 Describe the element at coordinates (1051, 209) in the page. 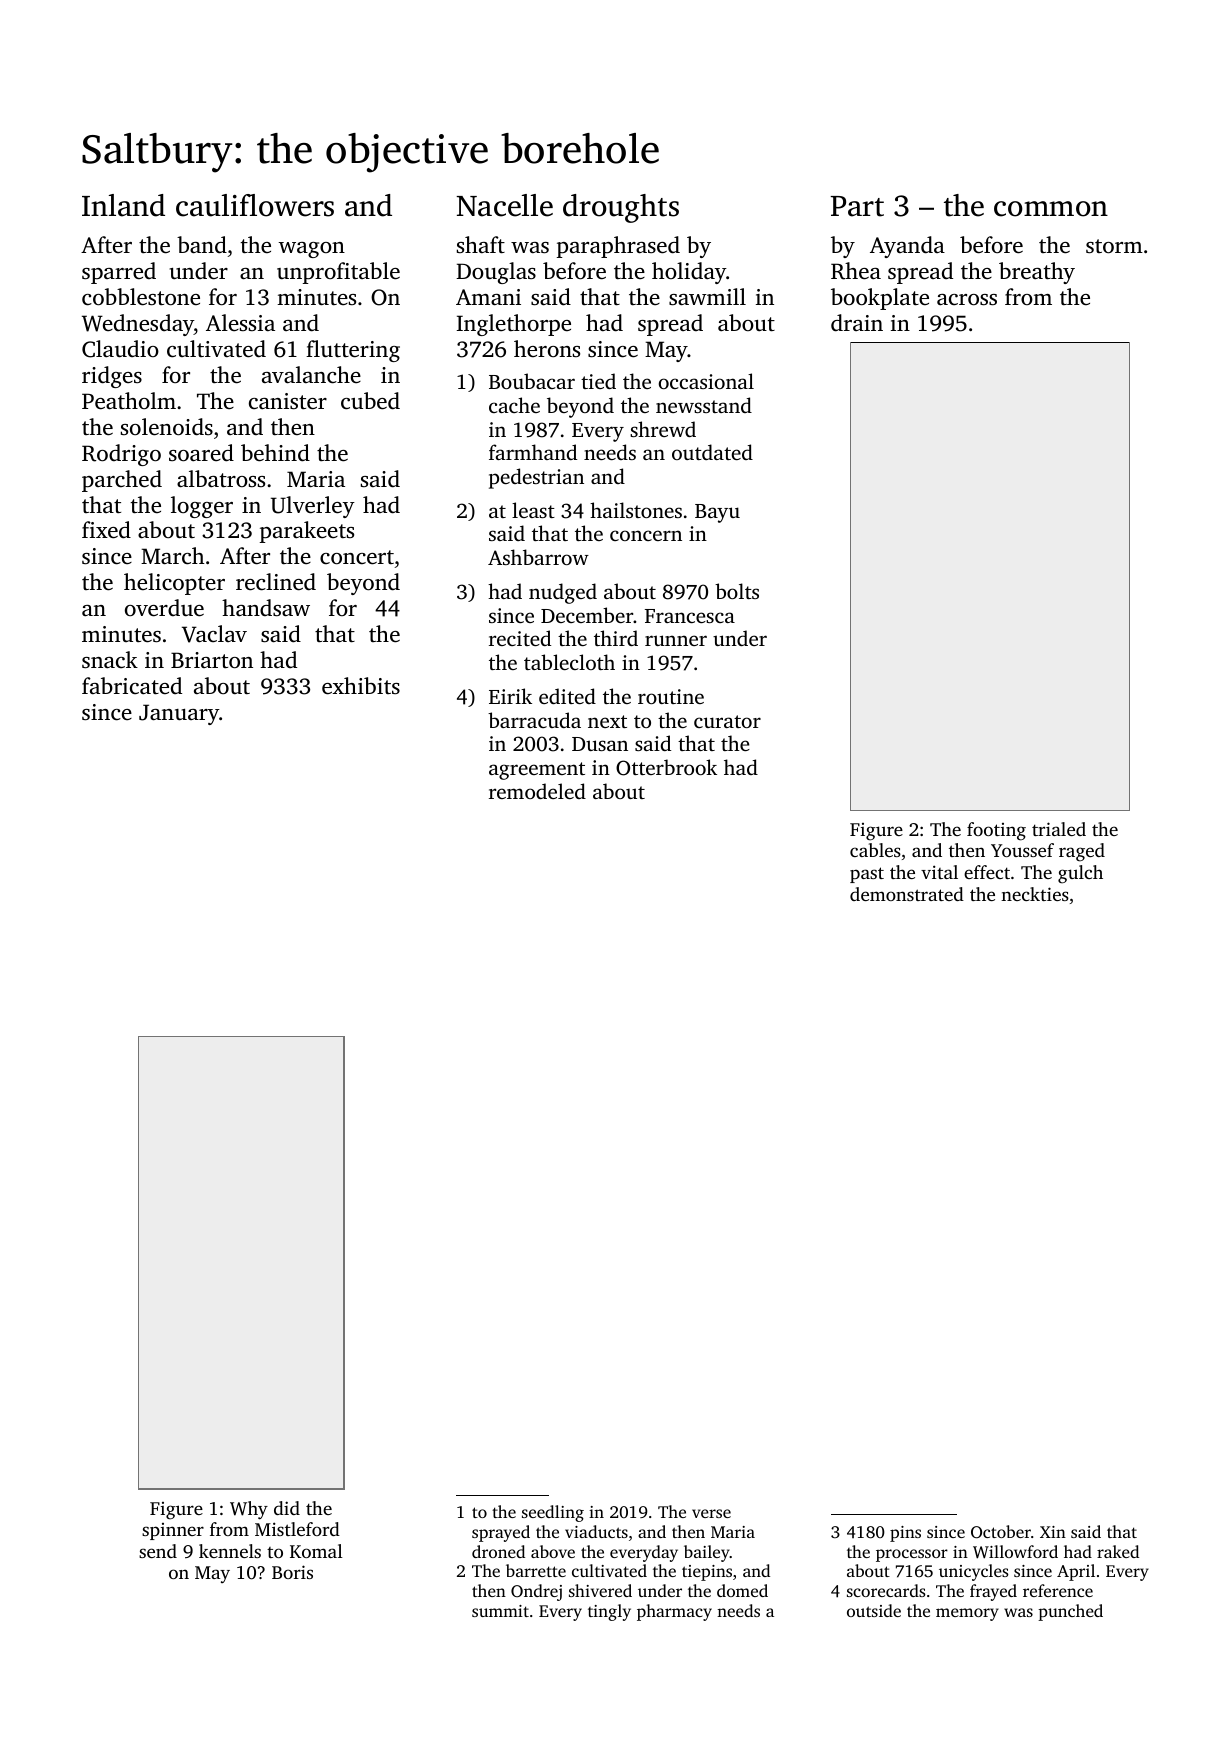

I see `common` at that location.
